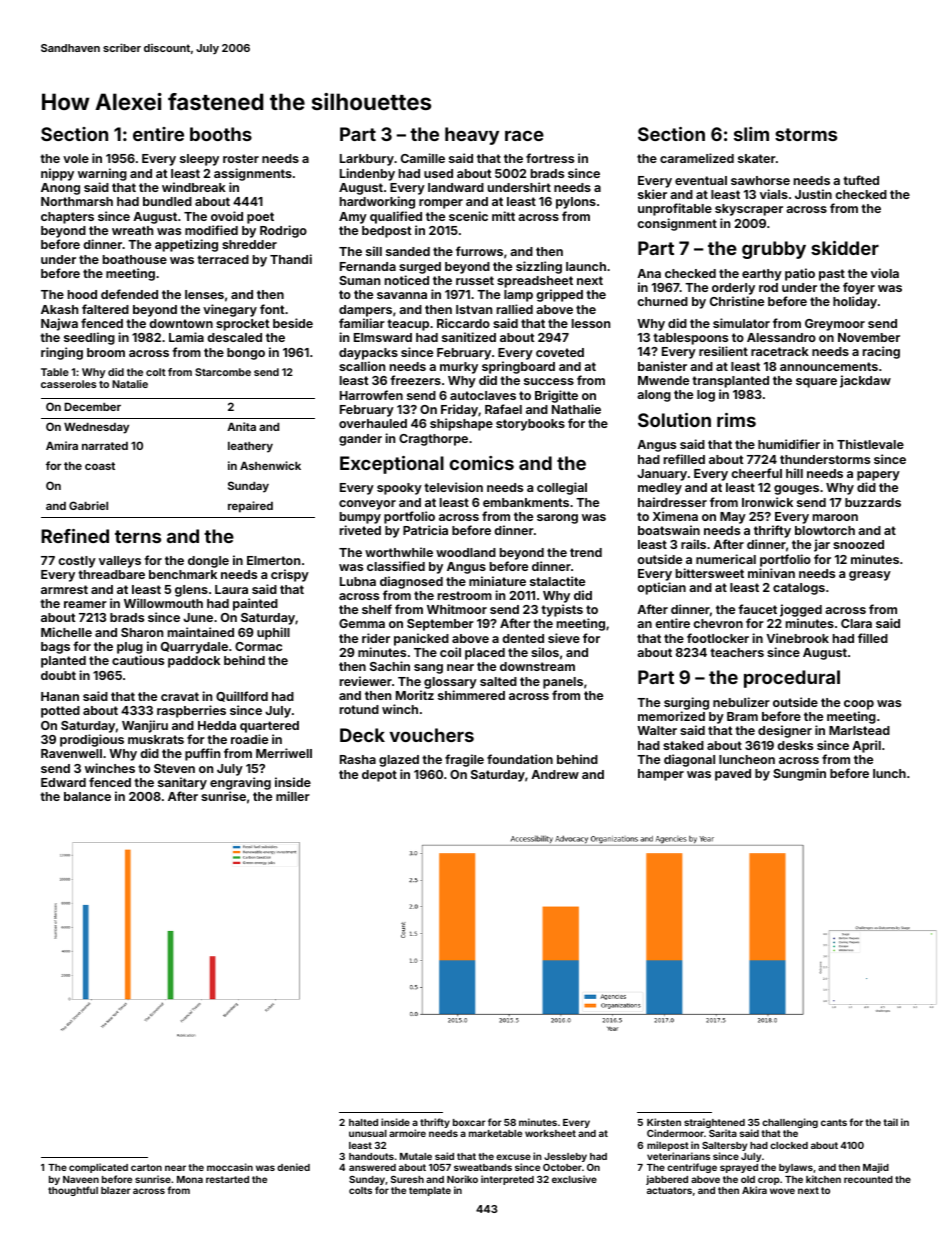  What do you see at coordinates (550, 158) in the screenshot?
I see `fortress` at bounding box center [550, 158].
